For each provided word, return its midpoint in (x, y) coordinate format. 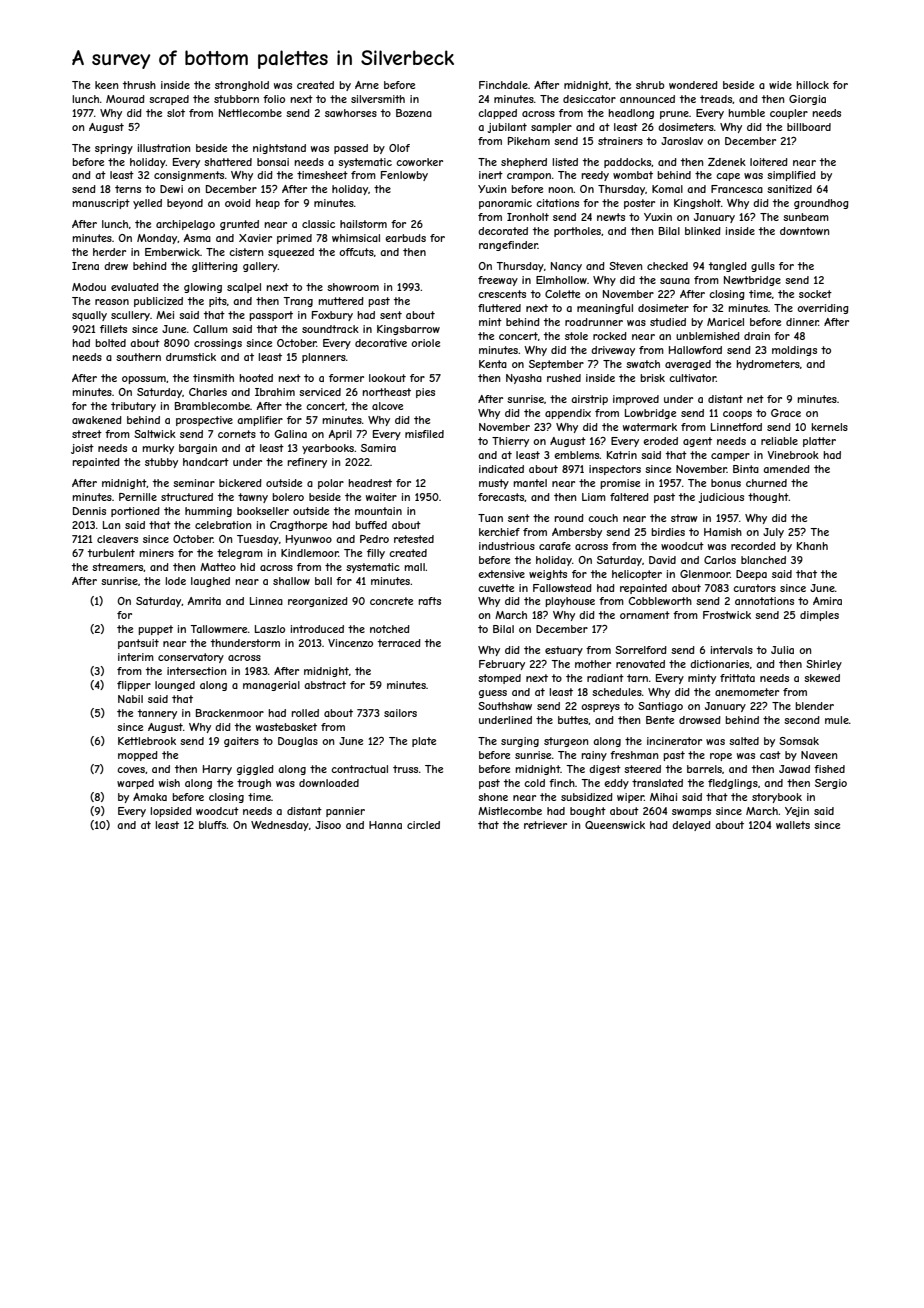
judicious (721, 498)
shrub (650, 85)
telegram (240, 554)
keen (106, 85)
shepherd (524, 163)
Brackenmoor (230, 713)
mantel (530, 483)
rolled (305, 713)
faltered (629, 497)
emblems (577, 455)
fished (829, 769)
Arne (367, 85)
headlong (631, 114)
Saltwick (155, 434)
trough (254, 784)
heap (268, 204)
